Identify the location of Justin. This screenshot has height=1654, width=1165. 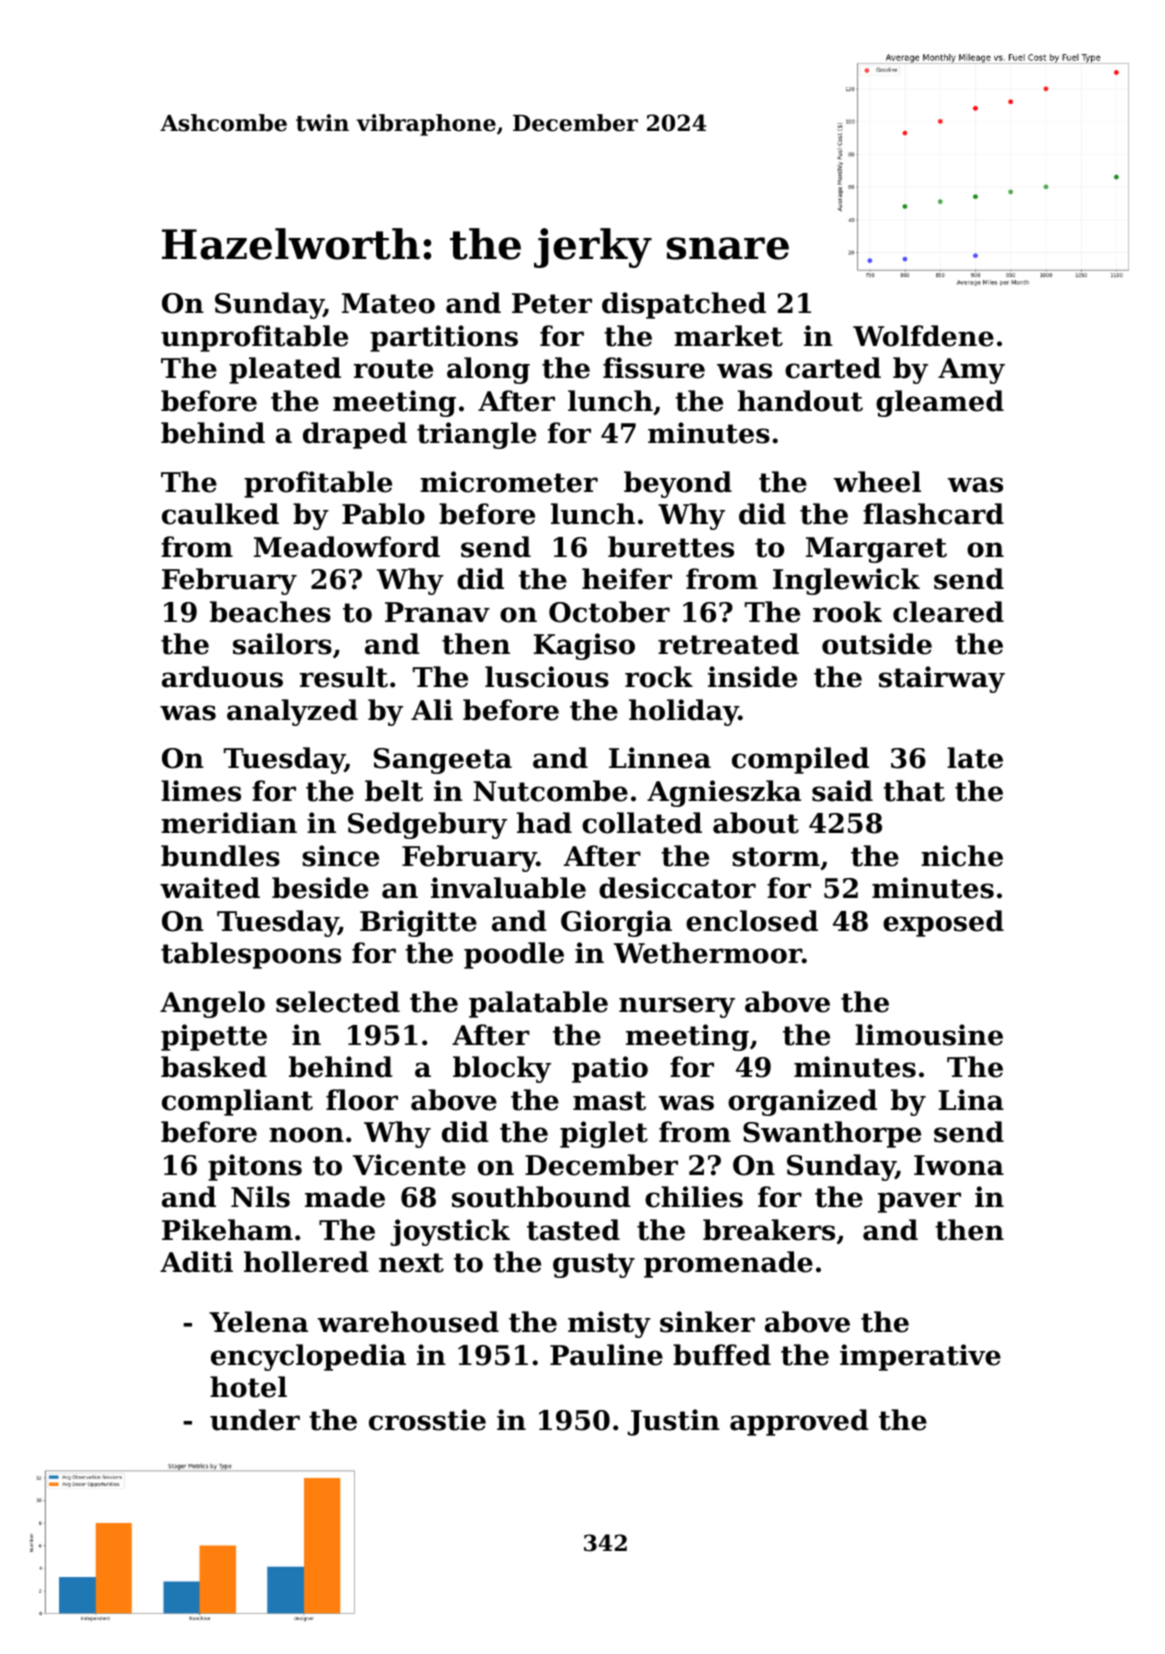
(674, 1422).
